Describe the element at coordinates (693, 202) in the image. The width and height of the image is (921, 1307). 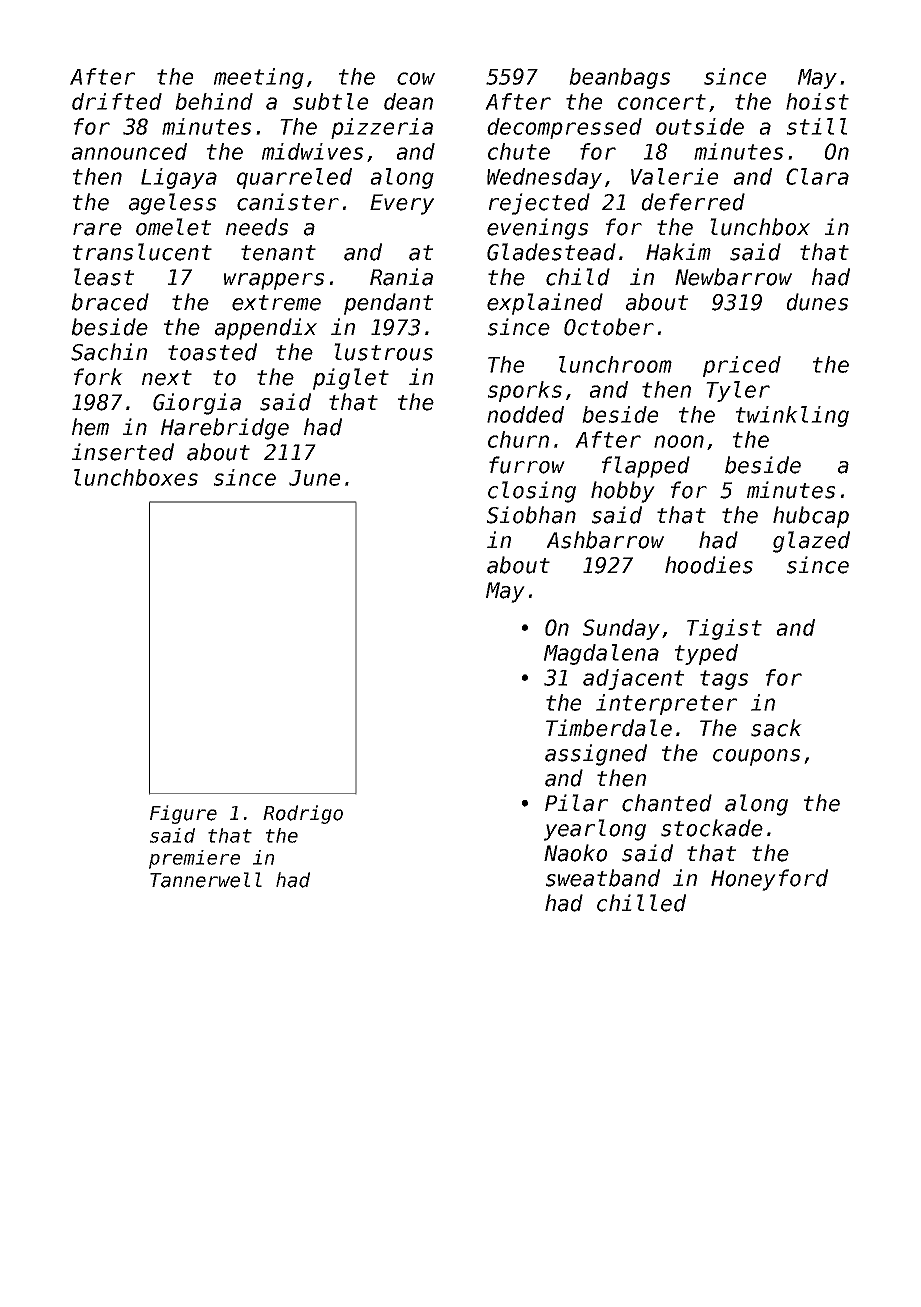
I see `deferred` at that location.
